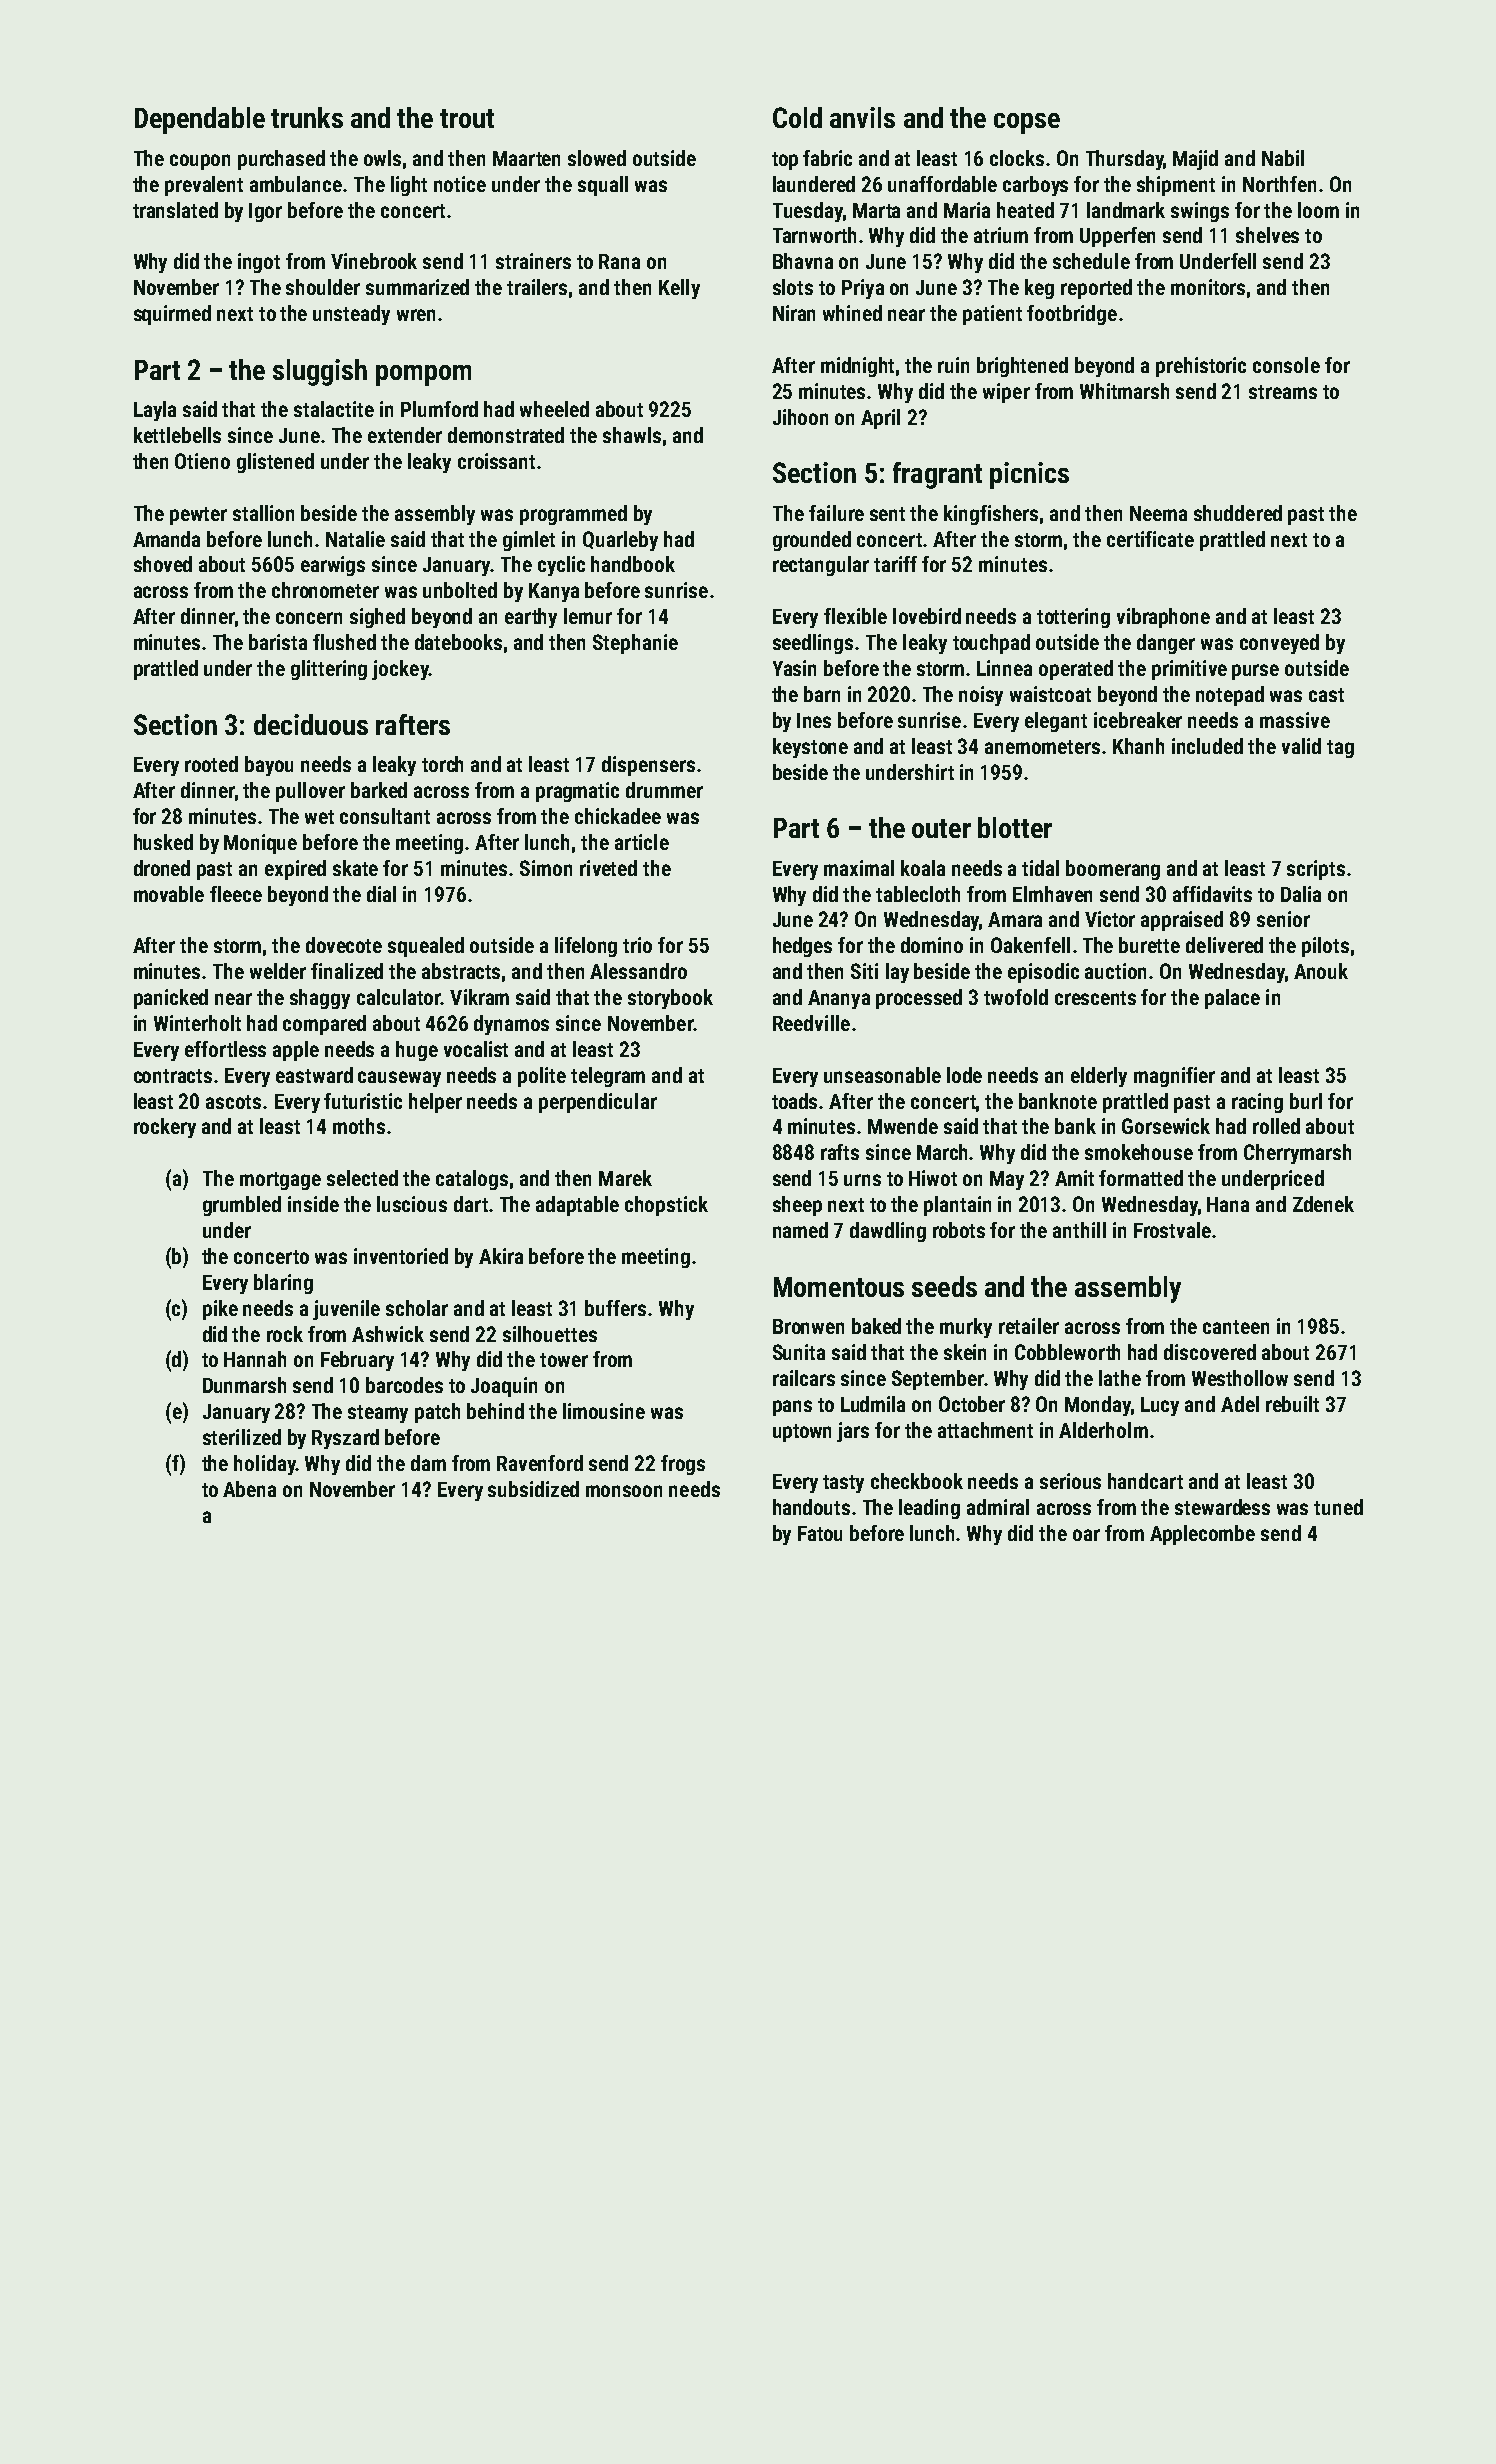 This page has width=1496, height=2464. I want to click on panicked, so click(171, 999).
